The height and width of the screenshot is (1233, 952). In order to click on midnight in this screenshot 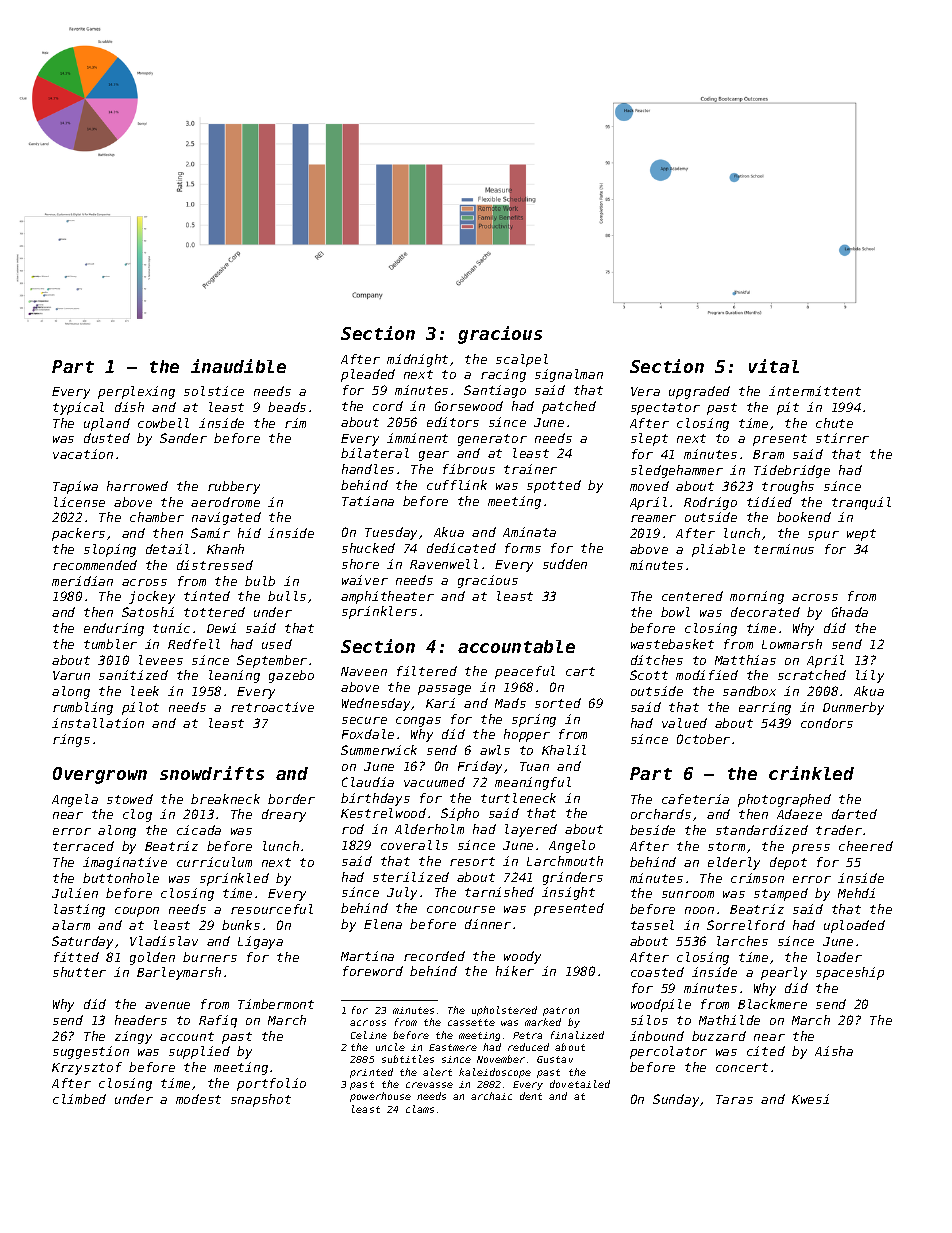, I will do `click(417, 360)`.
